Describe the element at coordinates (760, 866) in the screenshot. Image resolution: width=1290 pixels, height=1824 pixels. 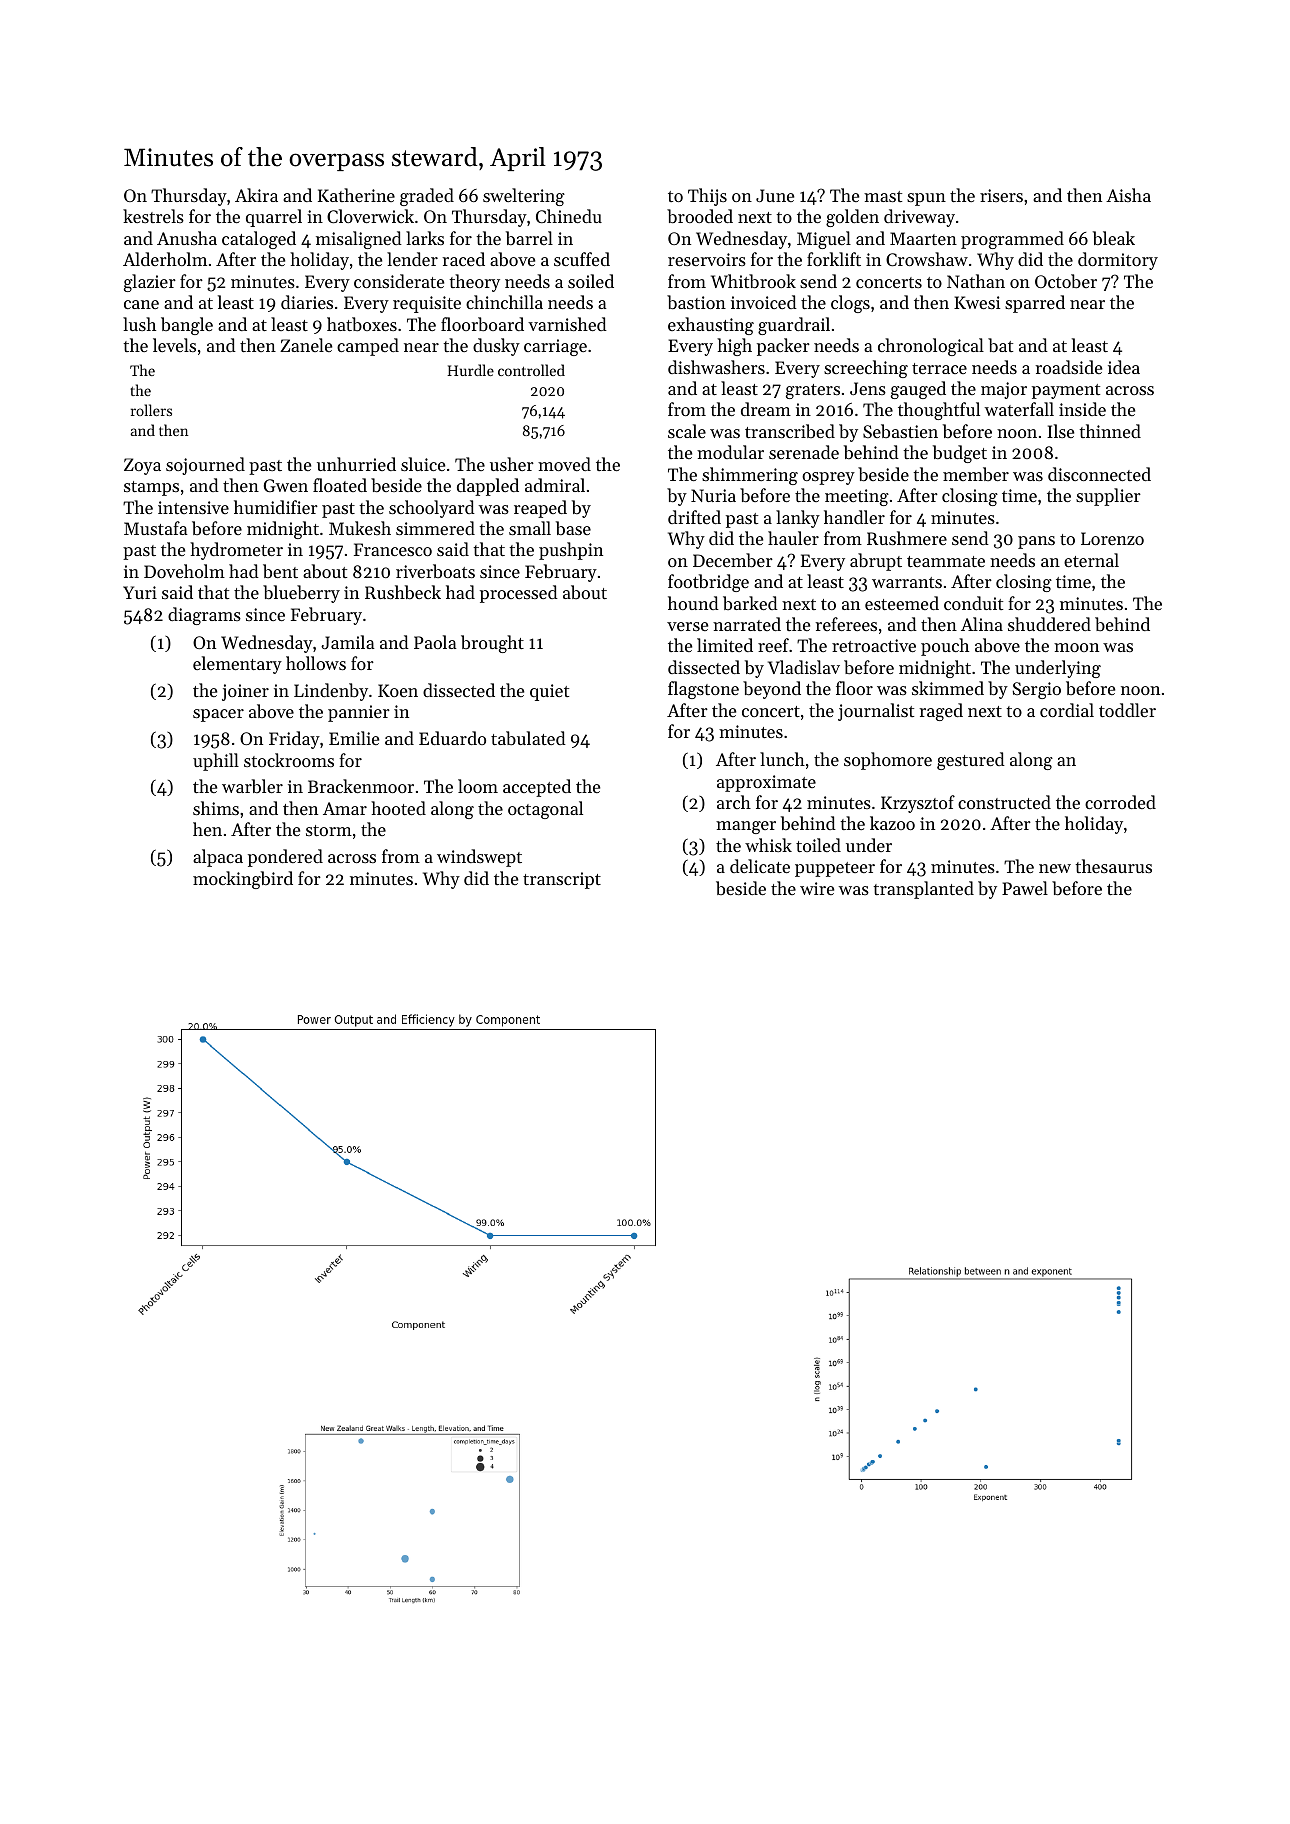
I see `delicate` at that location.
